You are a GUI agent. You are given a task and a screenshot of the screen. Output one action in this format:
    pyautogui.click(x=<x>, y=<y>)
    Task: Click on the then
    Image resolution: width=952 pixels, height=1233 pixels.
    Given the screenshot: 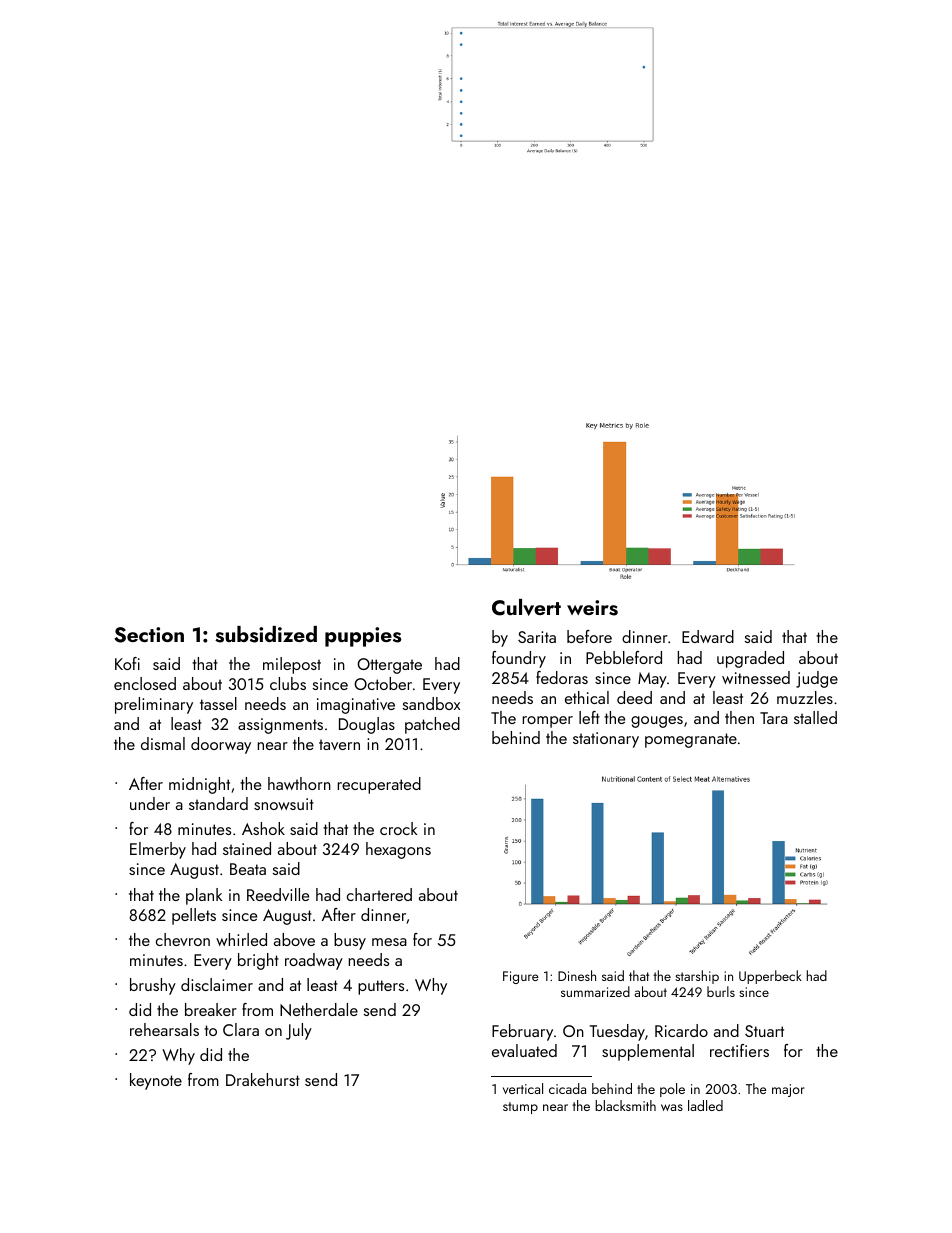 What is the action you would take?
    pyautogui.click(x=739, y=717)
